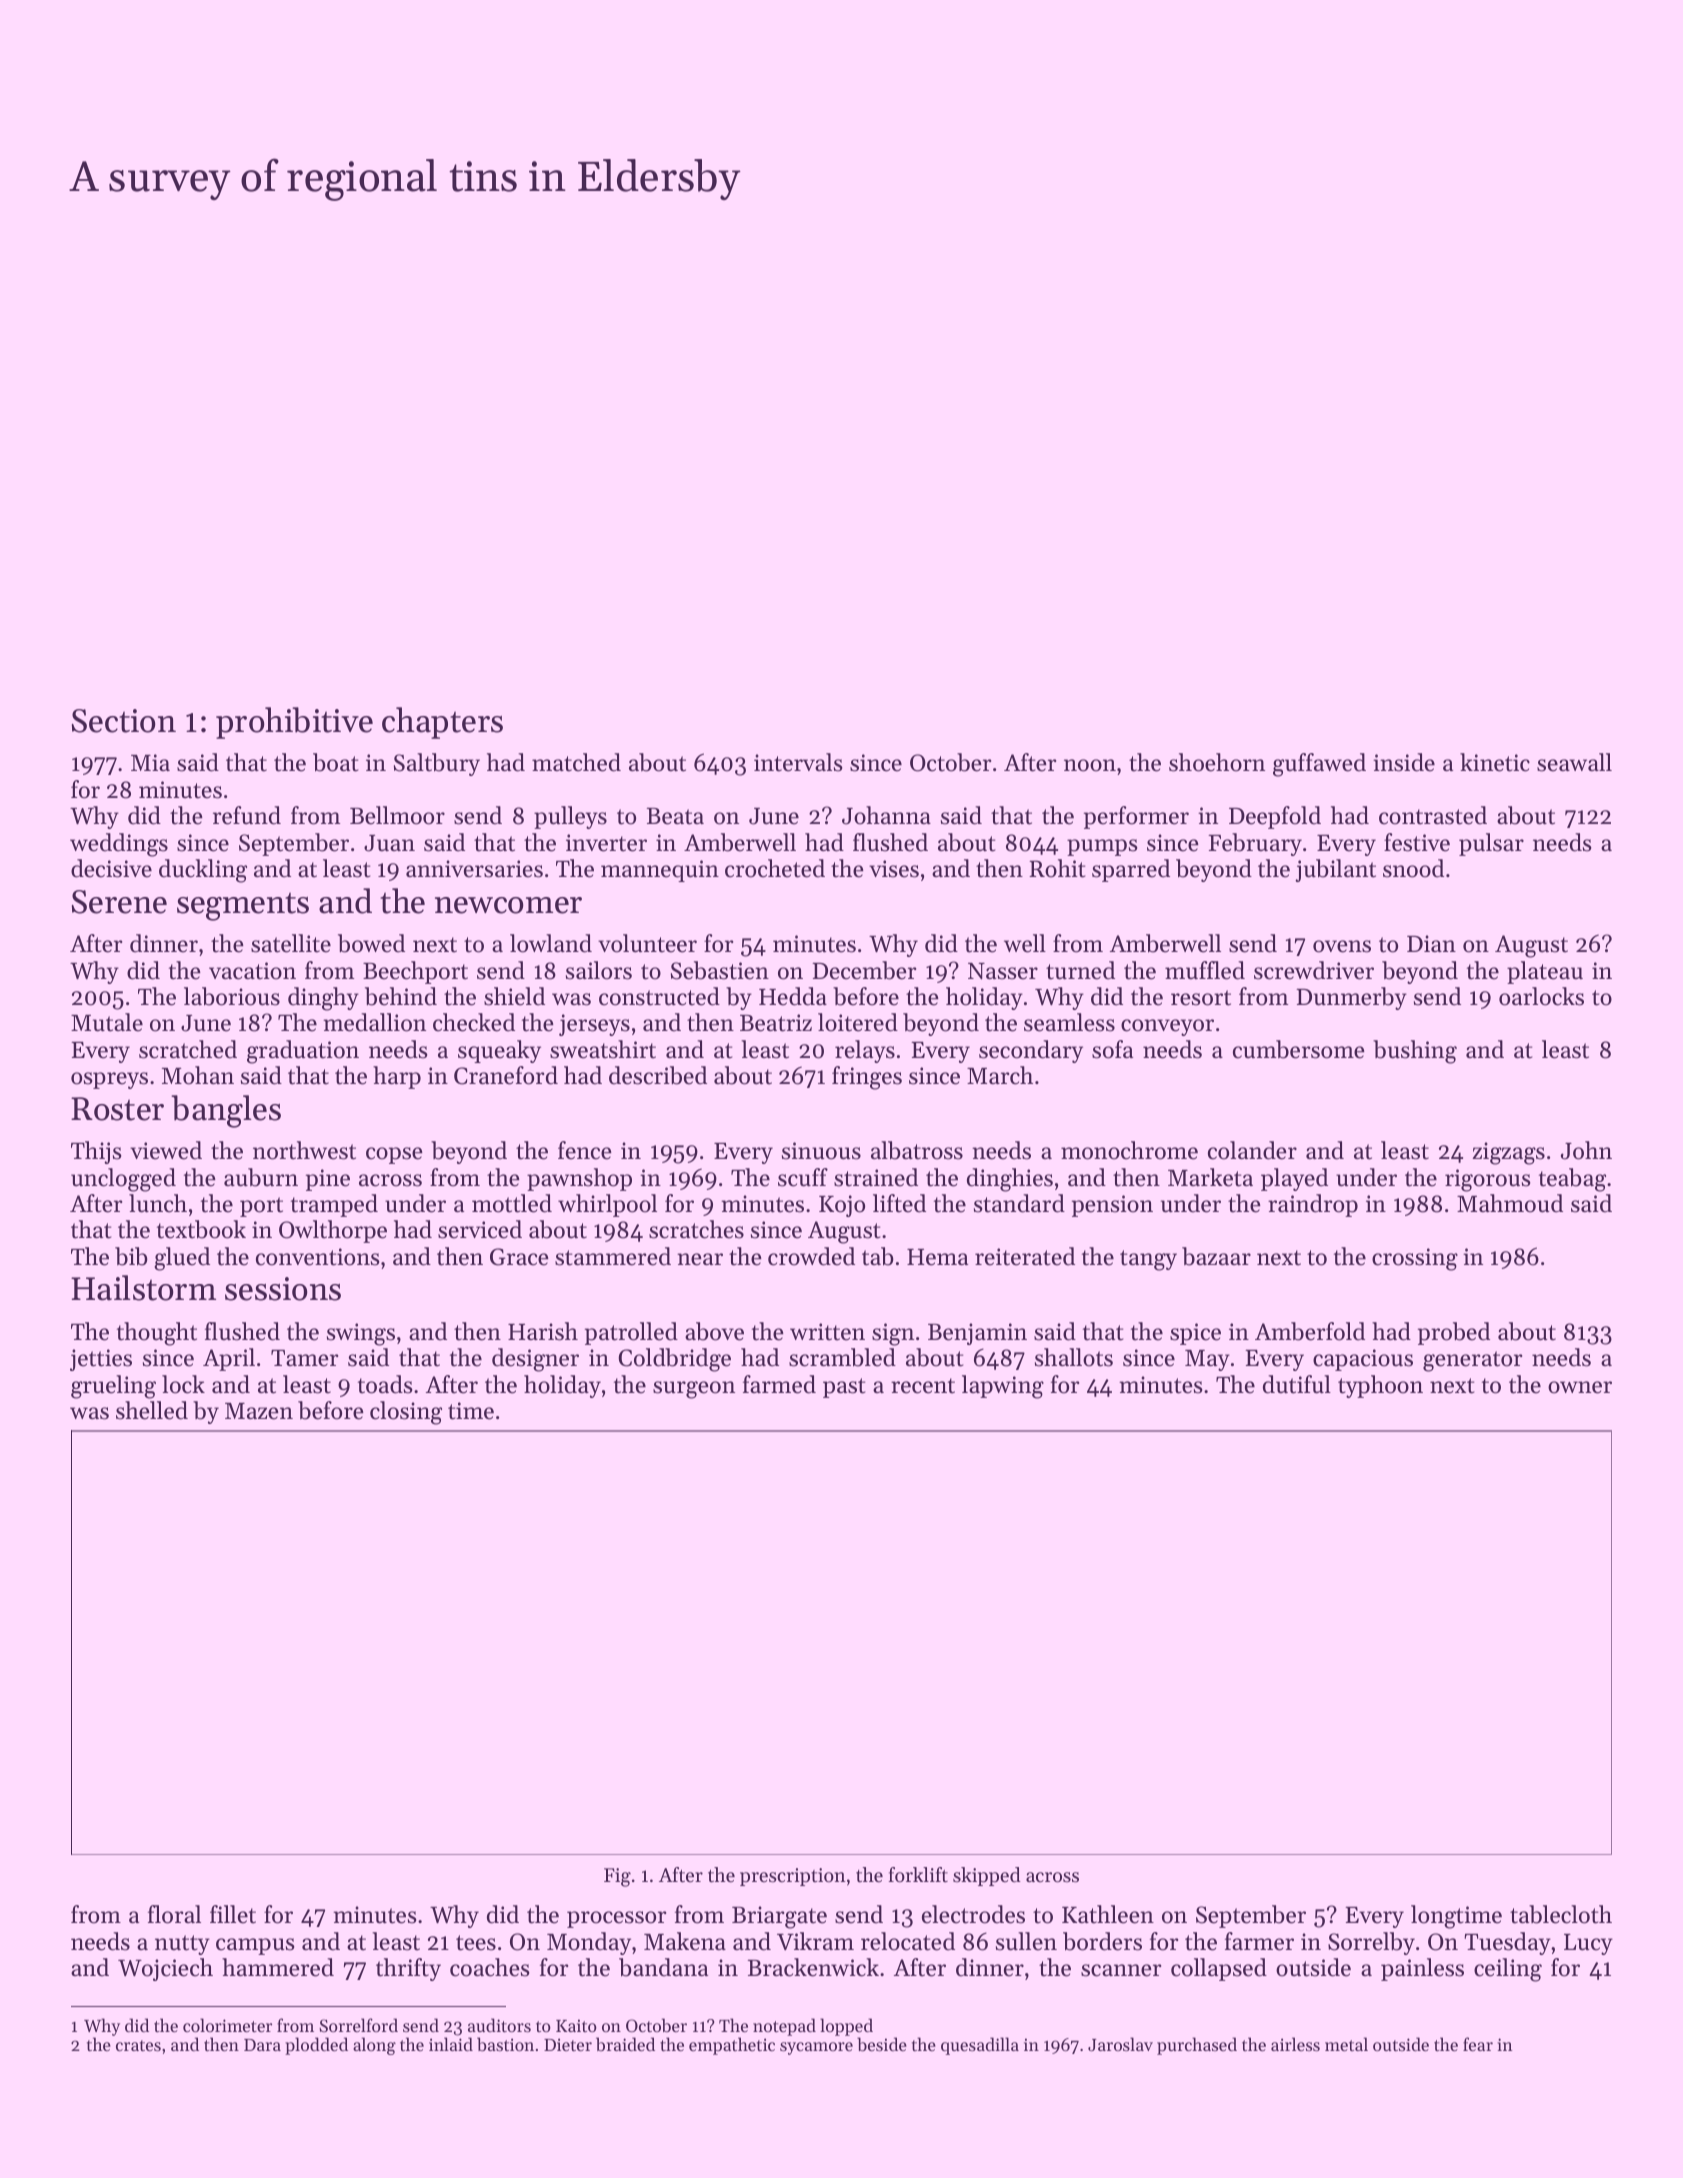  Describe the element at coordinates (227, 2025) in the page. I see `colorimeter` at that location.
